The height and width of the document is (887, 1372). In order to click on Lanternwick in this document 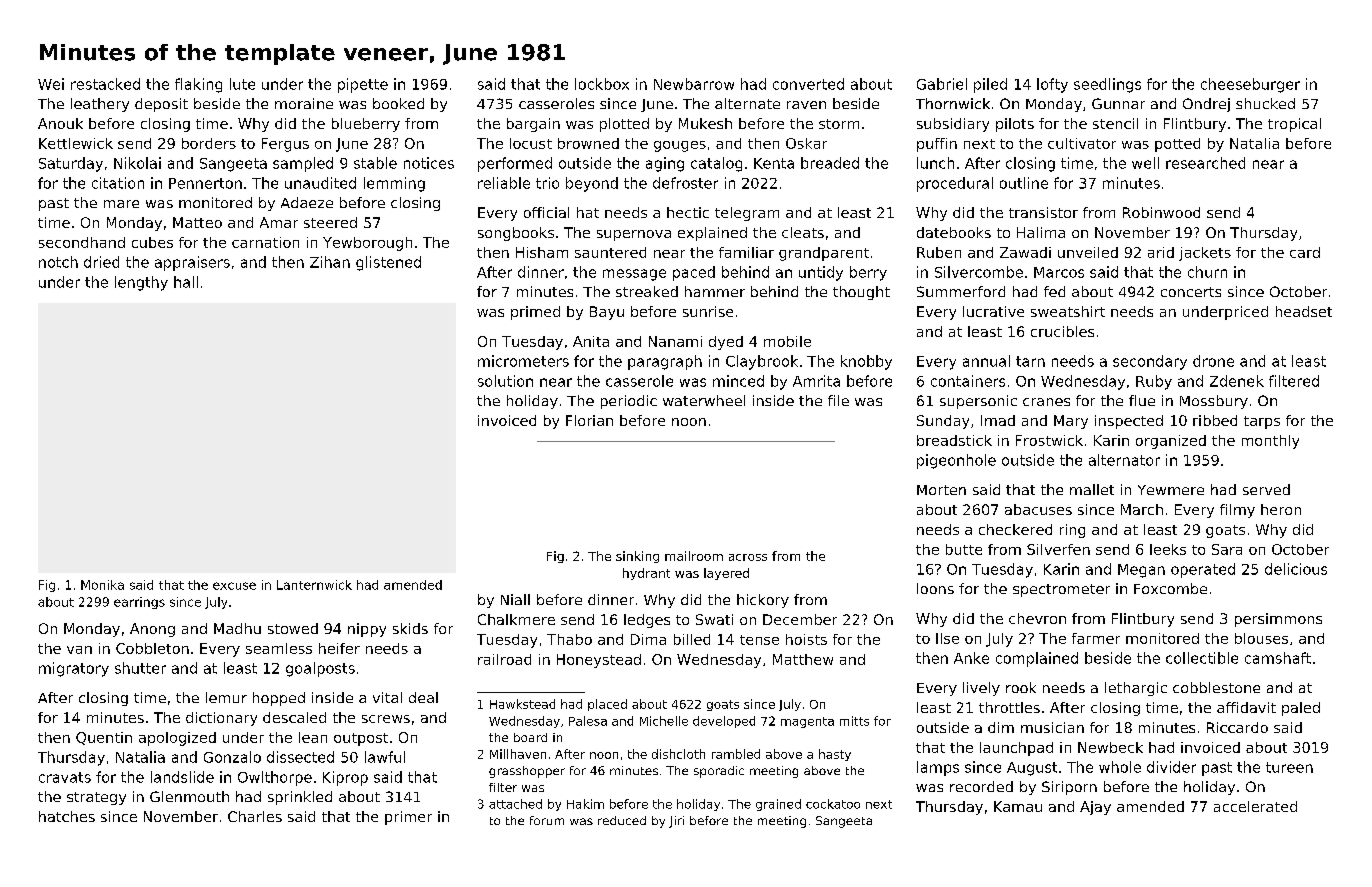, I will do `click(314, 585)`.
